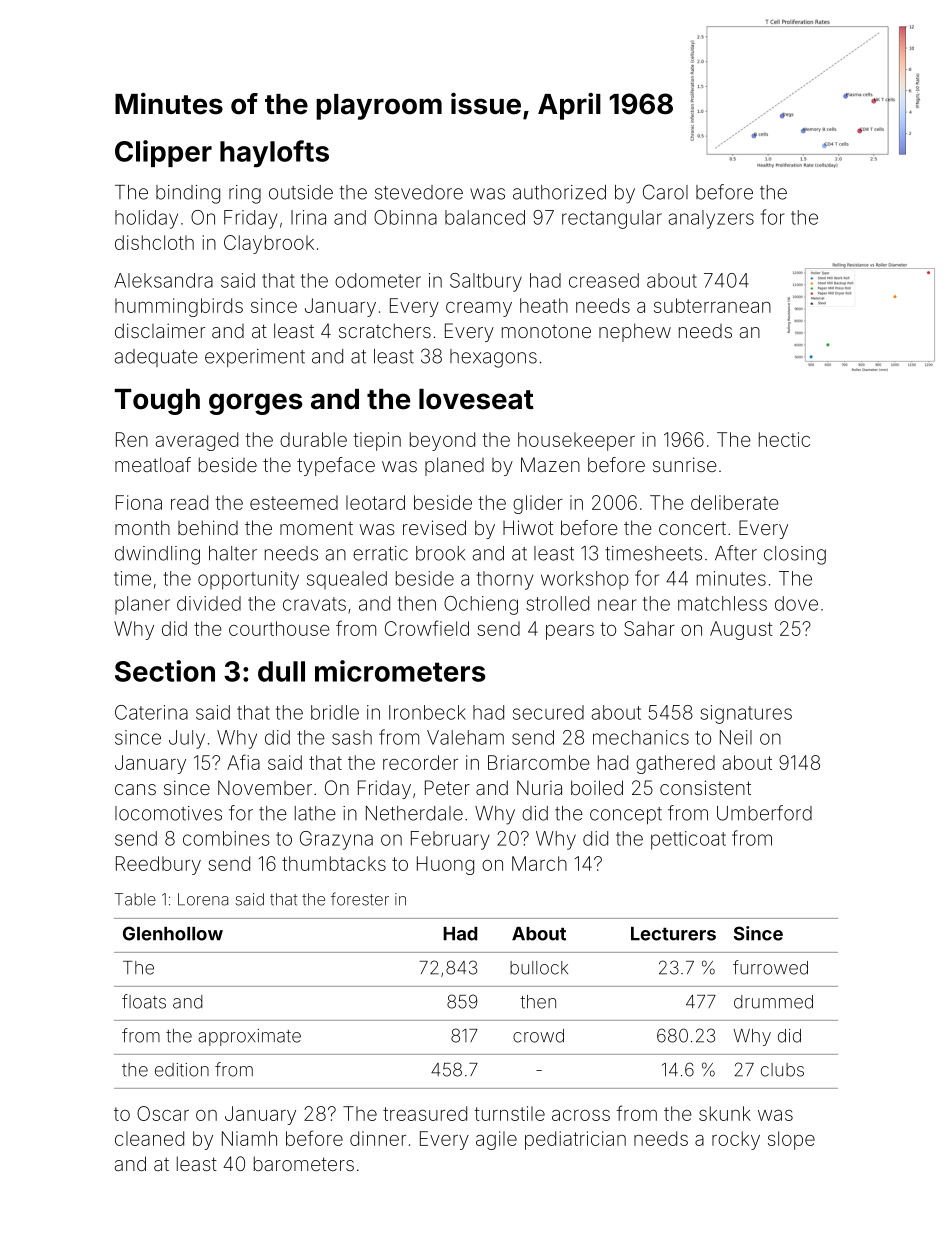 The width and height of the page is (952, 1233). Describe the element at coordinates (203, 899) in the page. I see `Lorena` at that location.
